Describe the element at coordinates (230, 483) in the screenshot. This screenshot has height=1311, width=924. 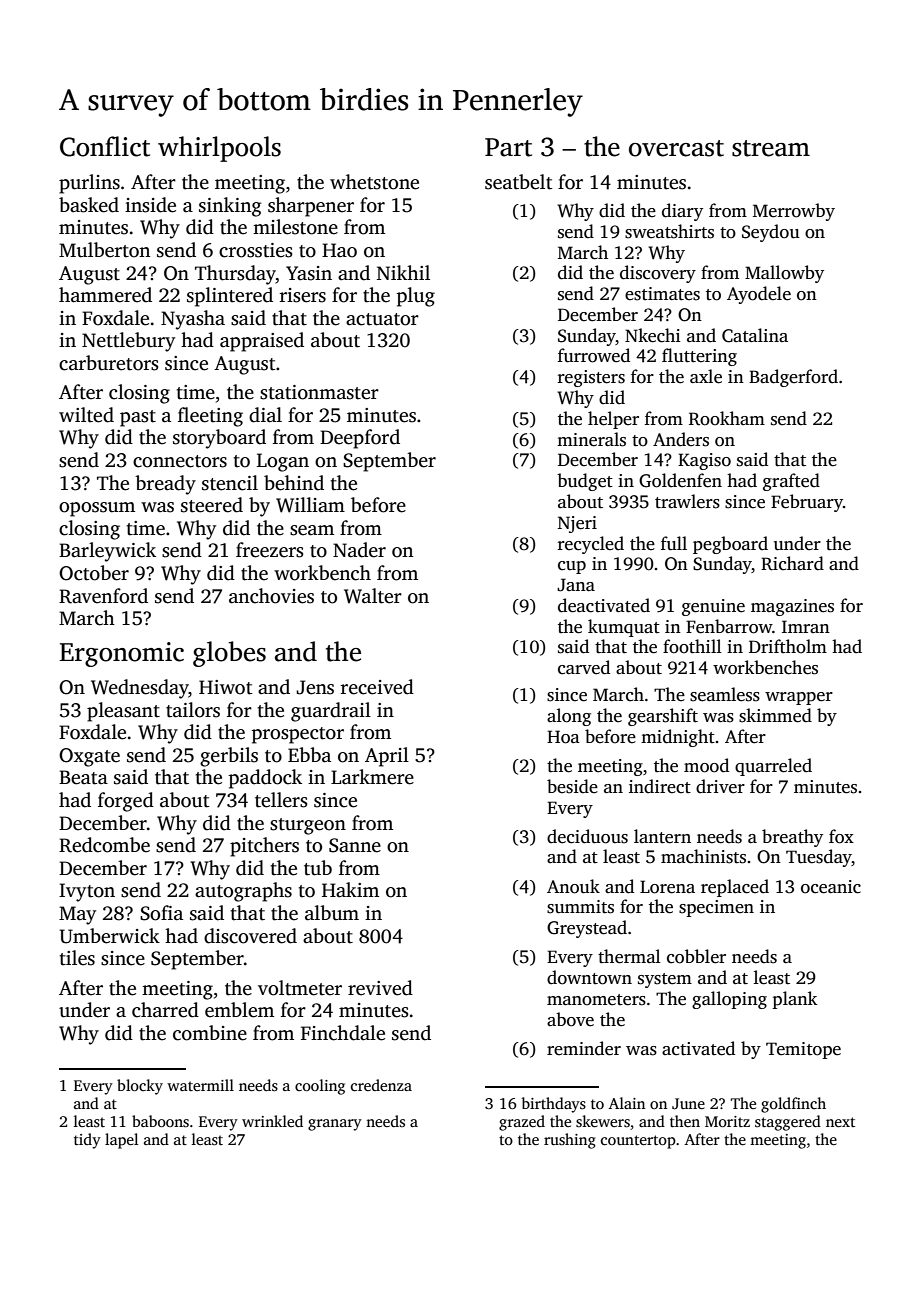
I see `stencil` at that location.
